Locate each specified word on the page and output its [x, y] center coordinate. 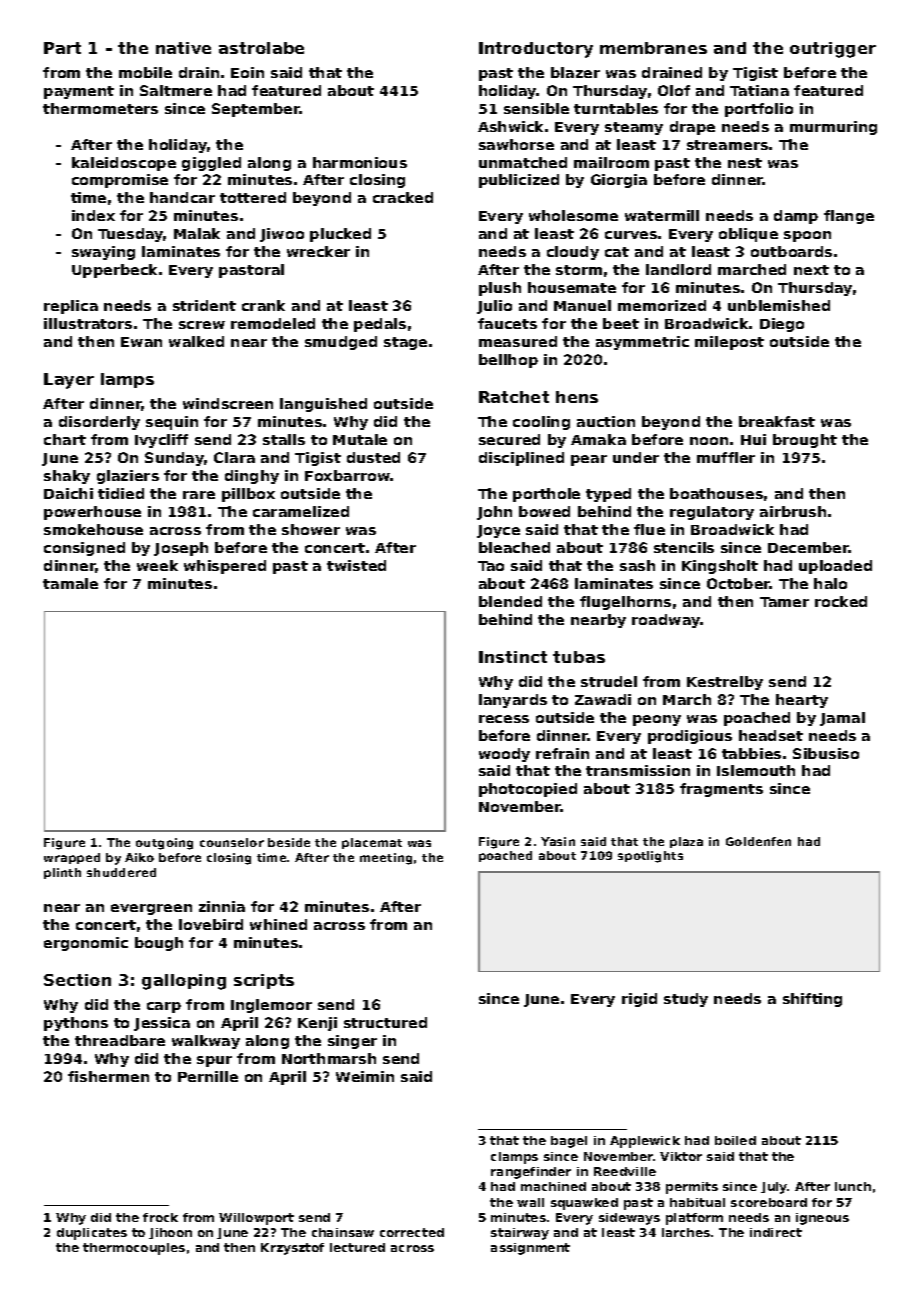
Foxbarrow [348, 475]
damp [796, 217]
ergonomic [86, 944]
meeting [386, 859]
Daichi [68, 493]
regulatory [712, 513]
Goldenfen [758, 841]
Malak [197, 233]
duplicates [92, 1234]
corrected [412, 1232]
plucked [340, 235]
